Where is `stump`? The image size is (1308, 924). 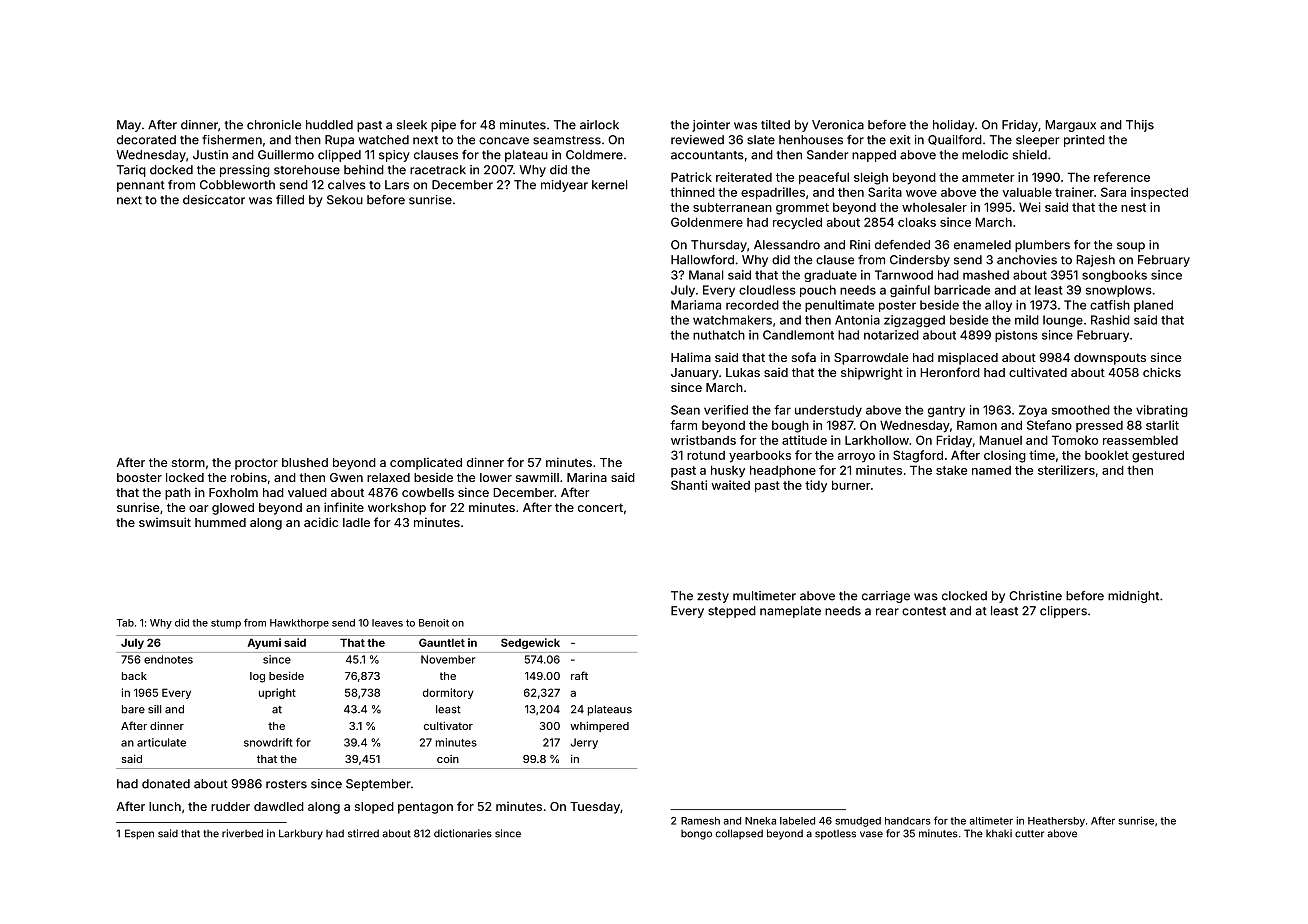
stump is located at coordinates (226, 624).
